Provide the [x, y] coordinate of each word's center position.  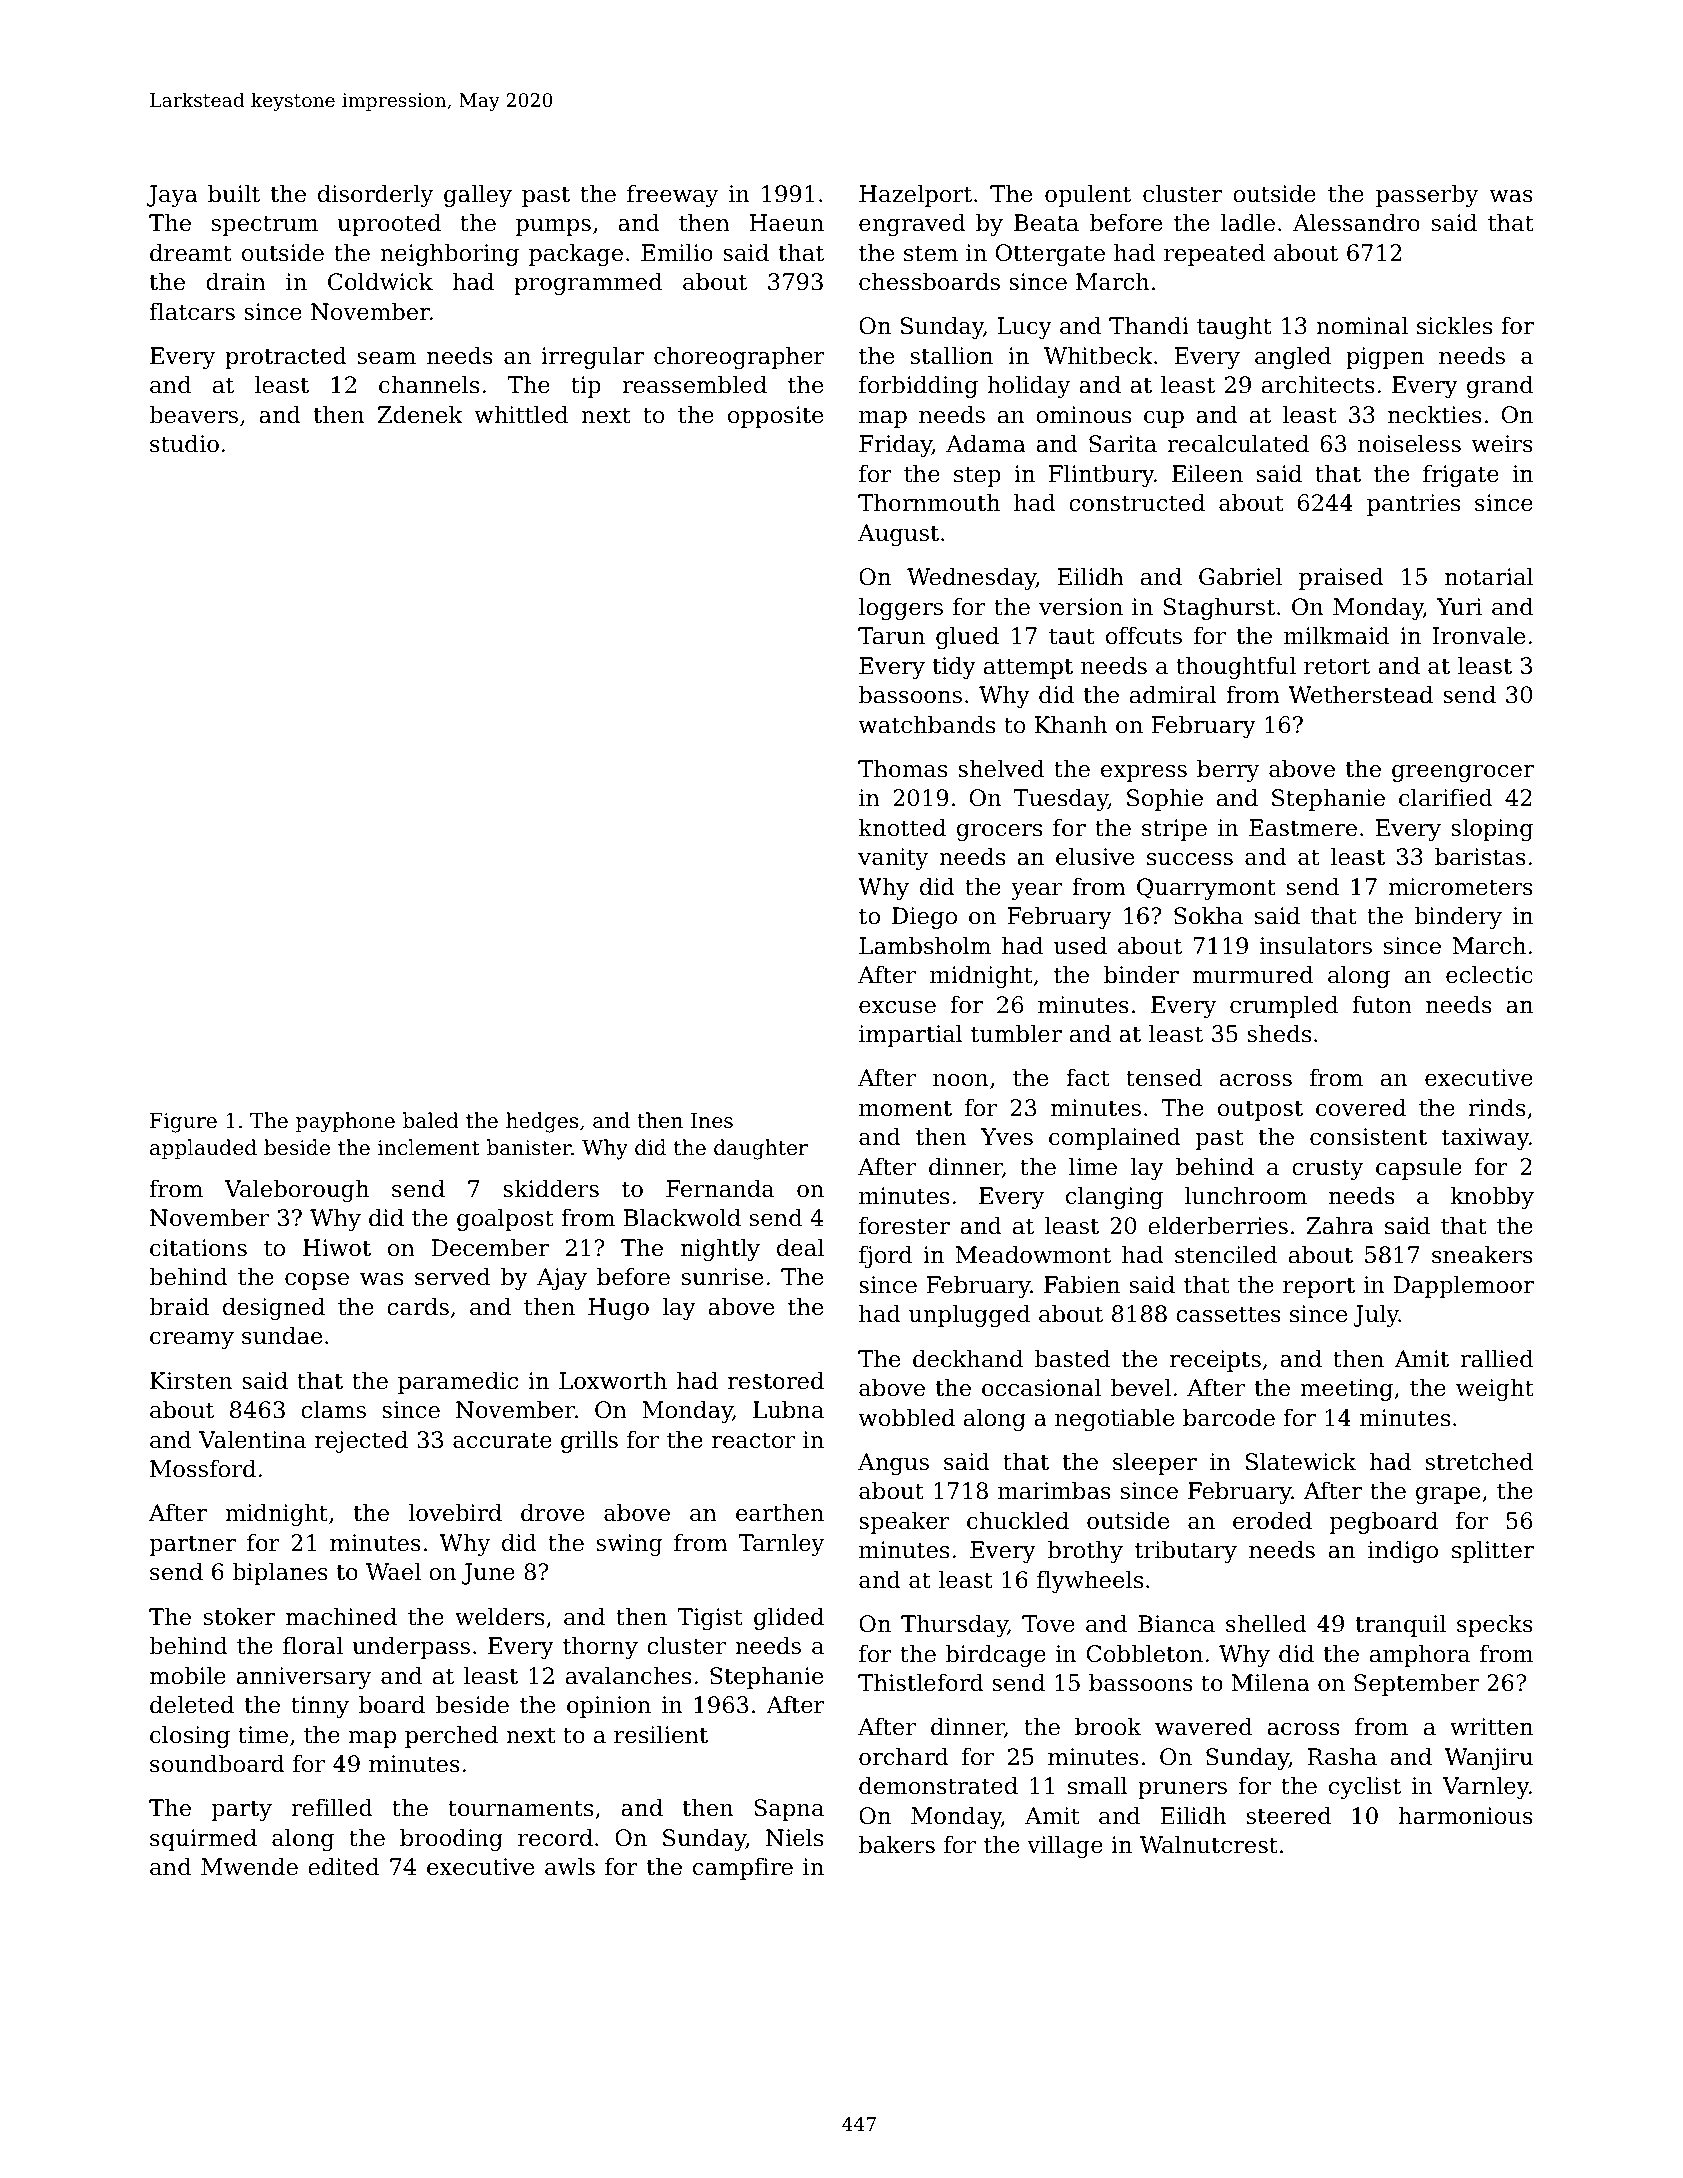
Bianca [1176, 1624]
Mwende [249, 1867]
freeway [672, 196]
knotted [902, 828]
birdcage [996, 1656]
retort [1337, 666]
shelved [1001, 769]
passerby [1427, 196]
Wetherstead [1360, 695]
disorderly [375, 196]
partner [192, 1545]
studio [184, 444]
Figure [183, 1123]
